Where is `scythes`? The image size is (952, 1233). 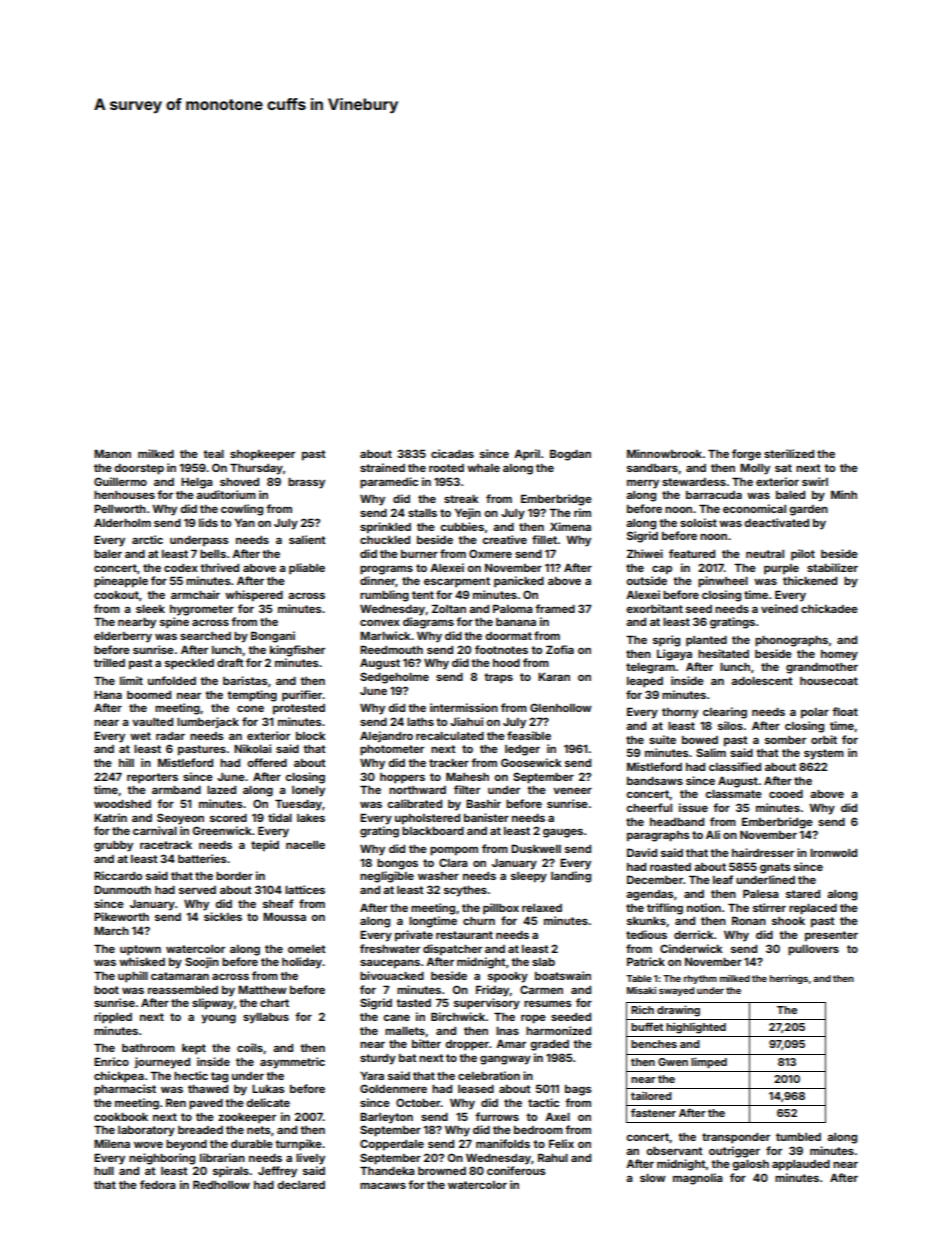 scythes is located at coordinates (465, 891).
